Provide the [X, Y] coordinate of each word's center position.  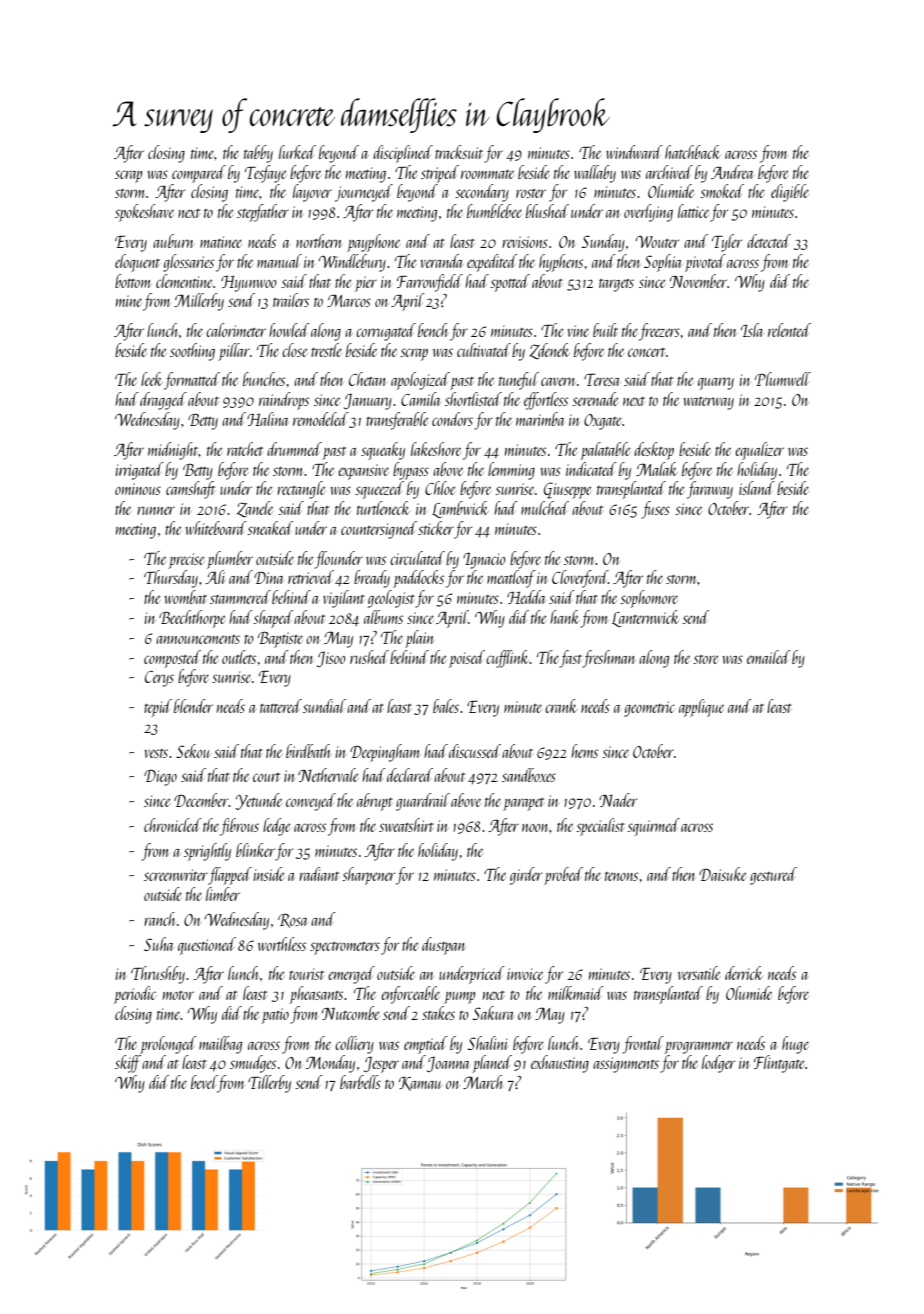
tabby [258, 154]
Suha [158, 944]
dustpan [443, 946]
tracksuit [459, 152]
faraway [710, 490]
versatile [699, 973]
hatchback [693, 152]
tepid [158, 708]
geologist [391, 599]
